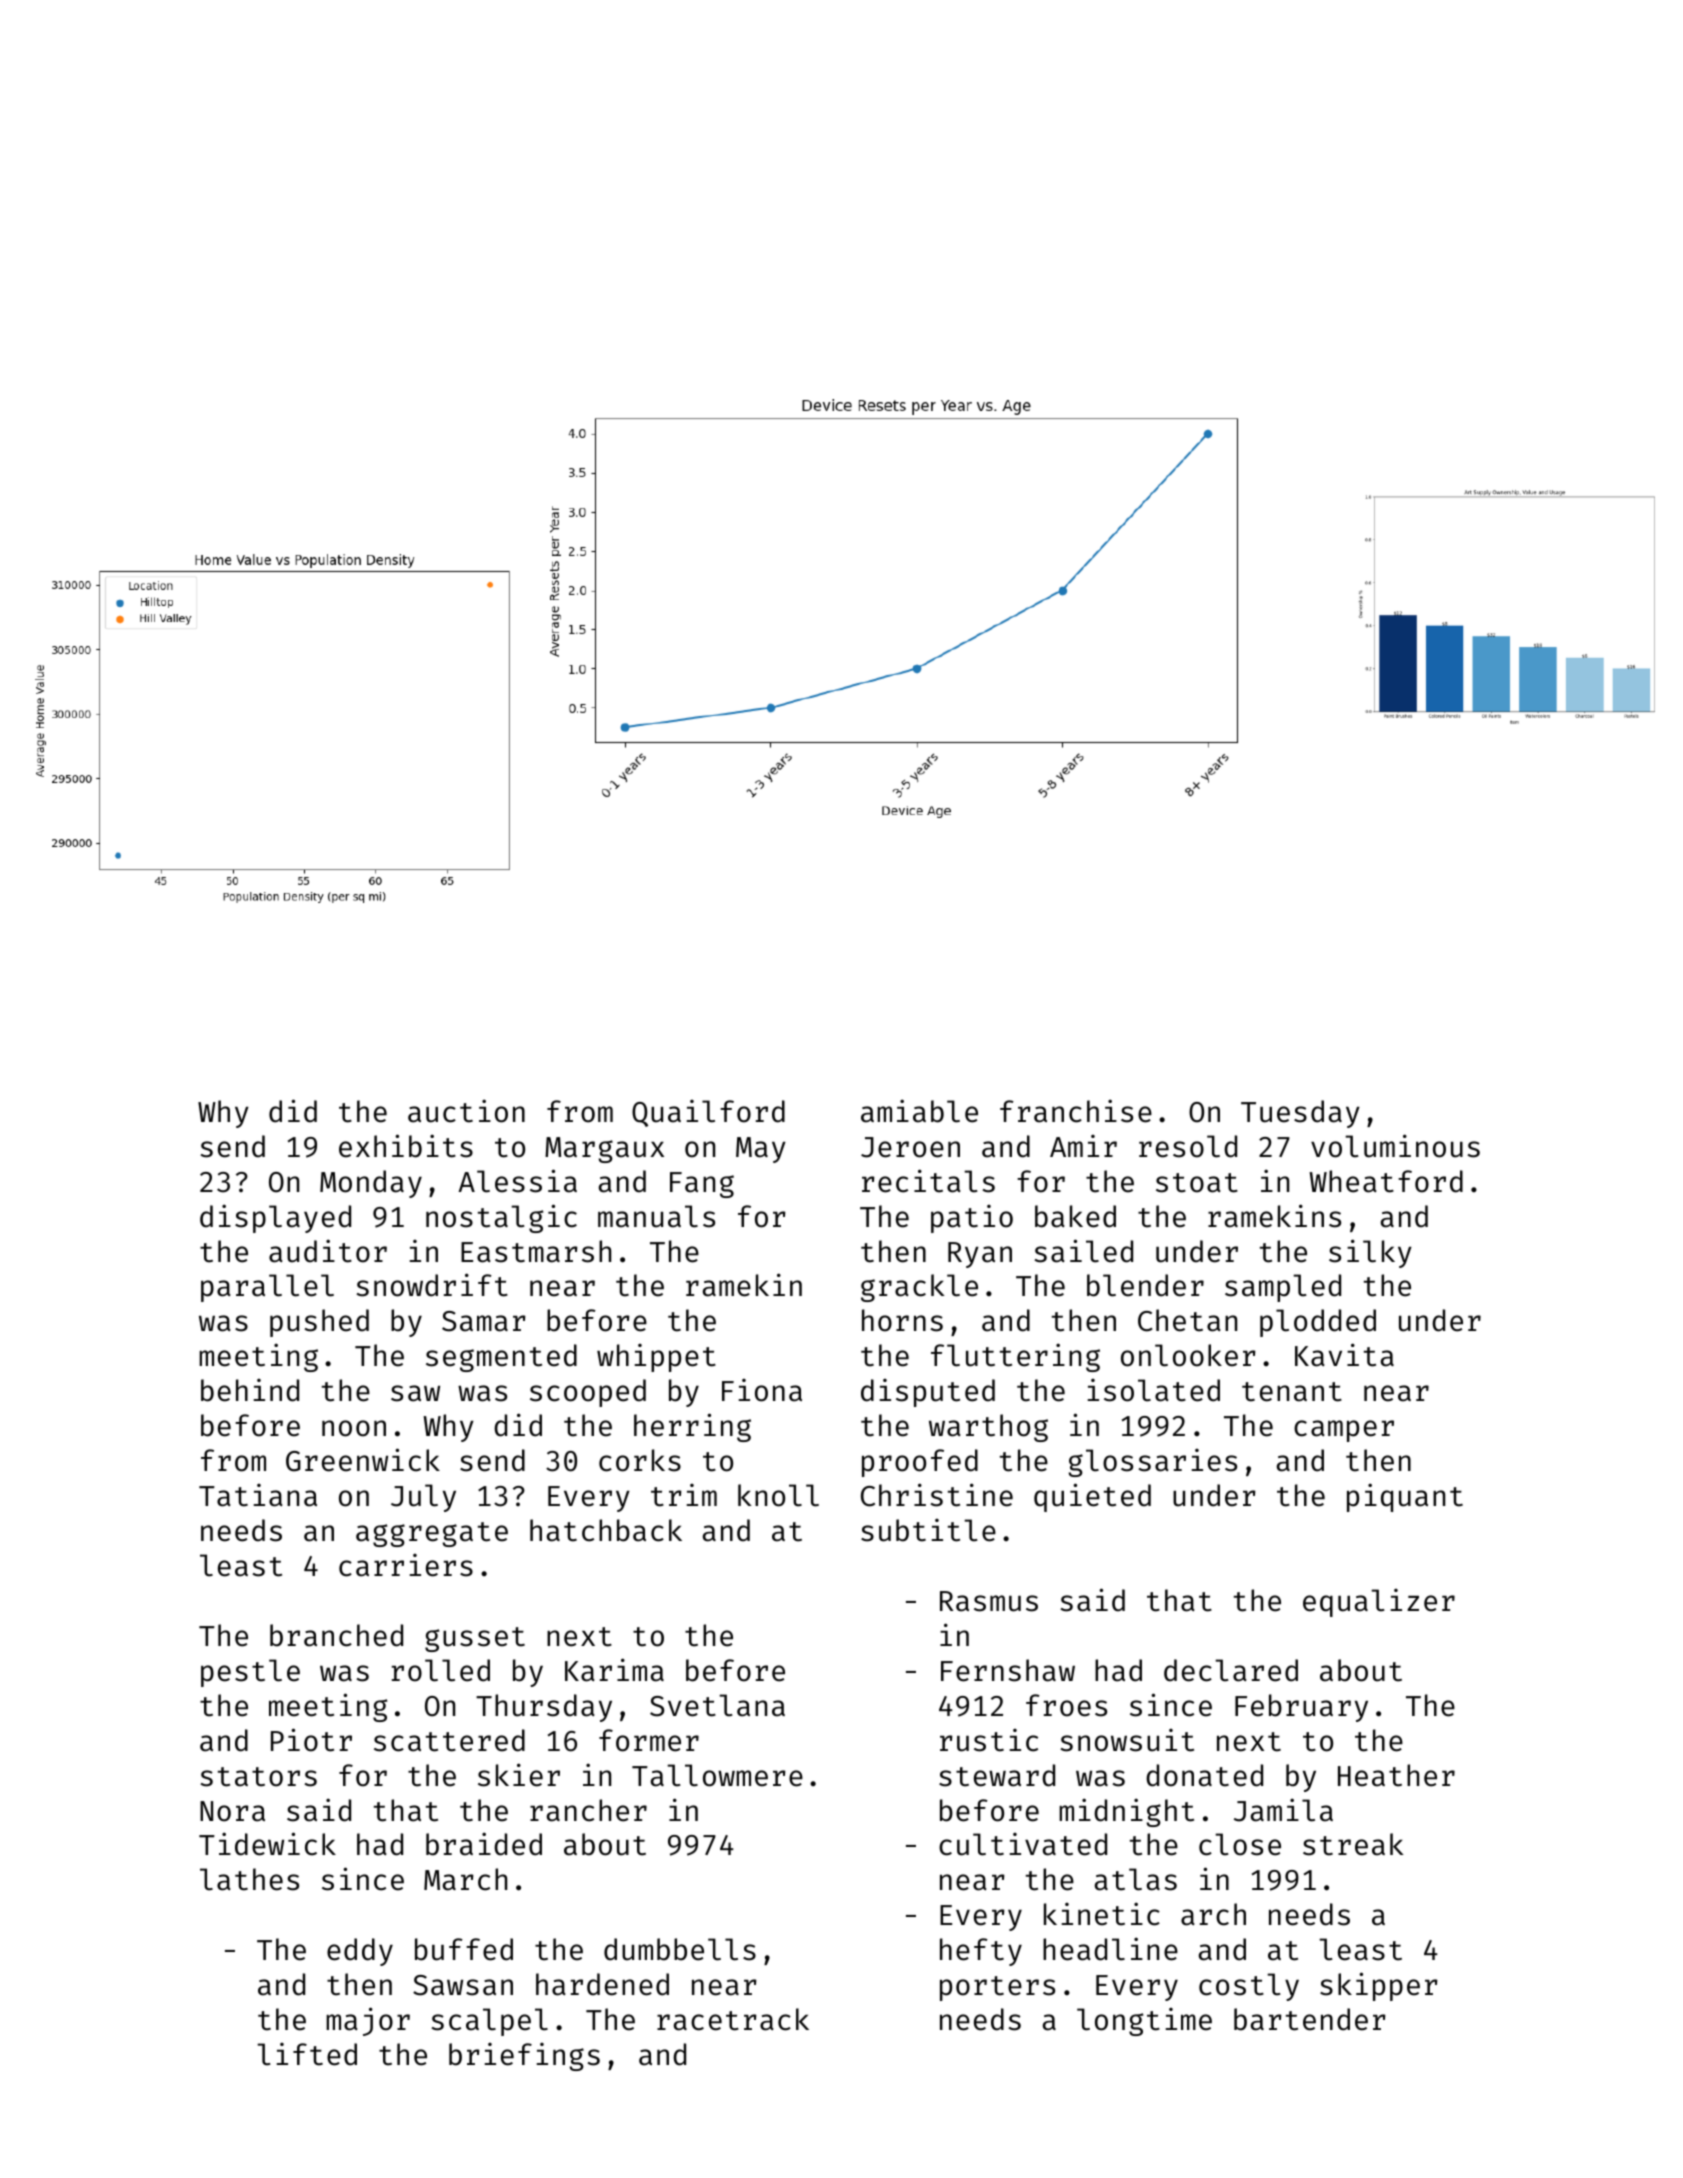 The width and height of the screenshot is (1683, 2178). What do you see at coordinates (717, 1775) in the screenshot?
I see `Tallowmere` at bounding box center [717, 1775].
